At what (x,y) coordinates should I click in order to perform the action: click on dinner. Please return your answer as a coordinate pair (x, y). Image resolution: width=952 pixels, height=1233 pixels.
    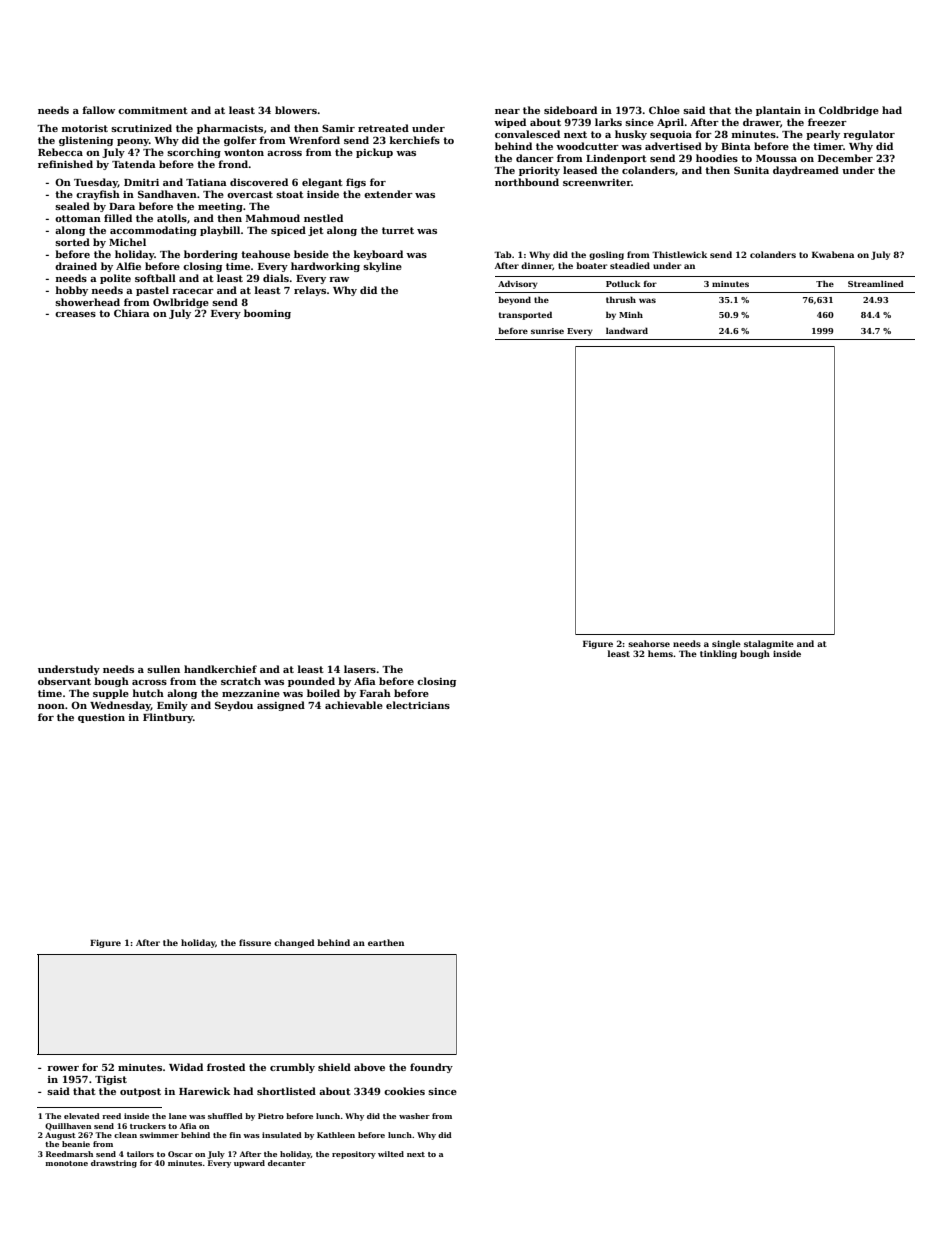
    Looking at the image, I should click on (537, 266).
